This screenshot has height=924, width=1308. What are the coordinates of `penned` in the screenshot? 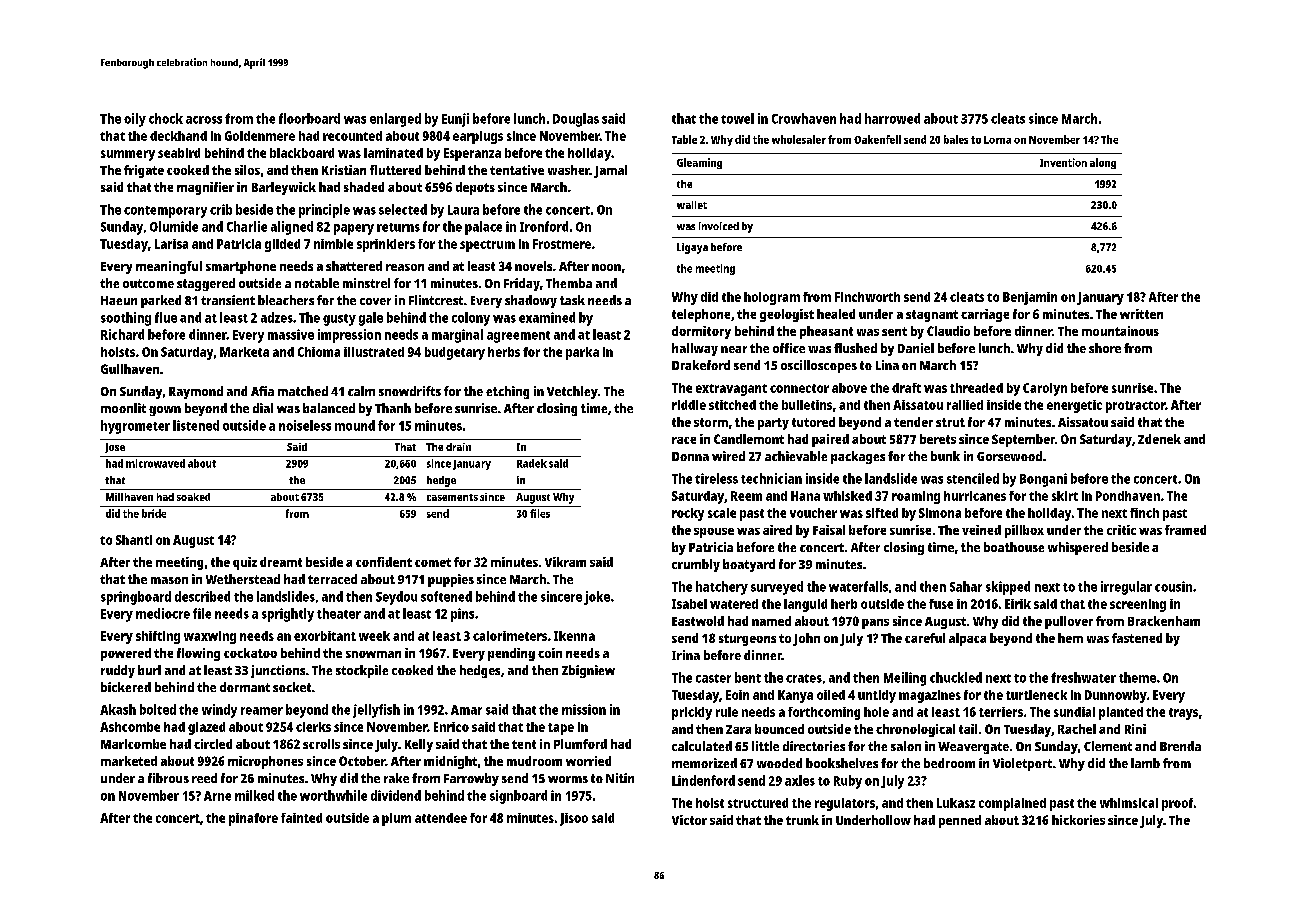 It's located at (960, 821).
